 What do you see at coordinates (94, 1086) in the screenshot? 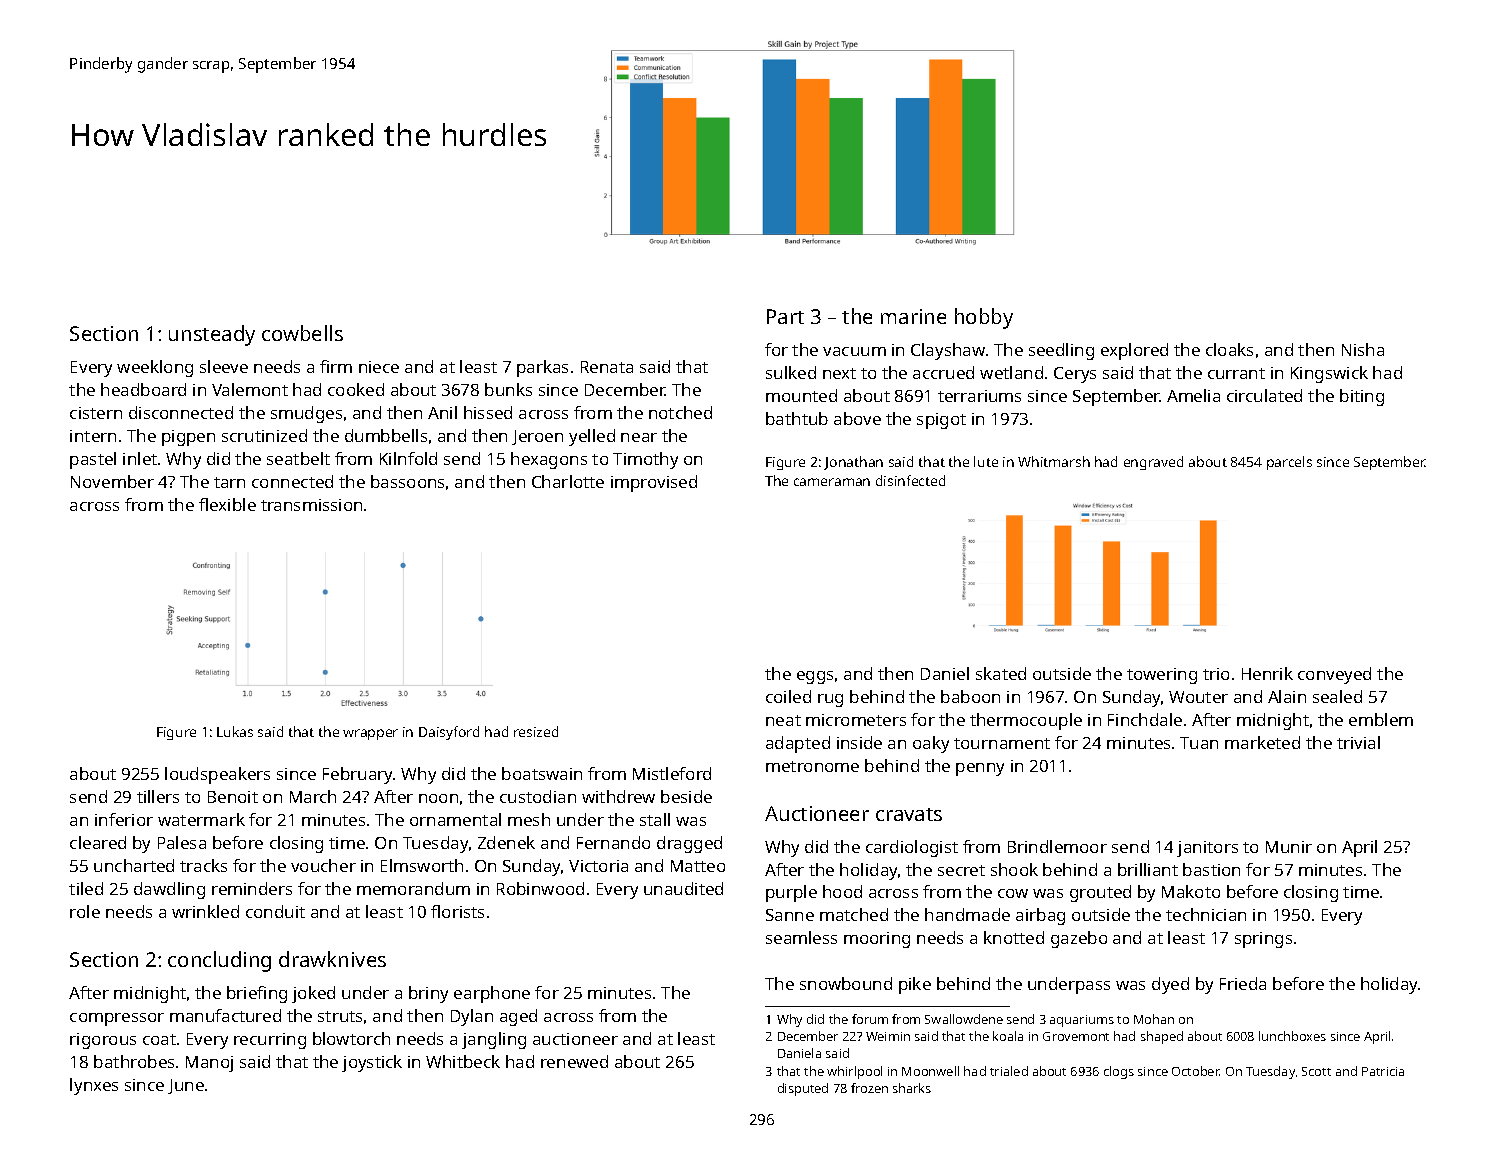
I see `lynxes` at bounding box center [94, 1086].
